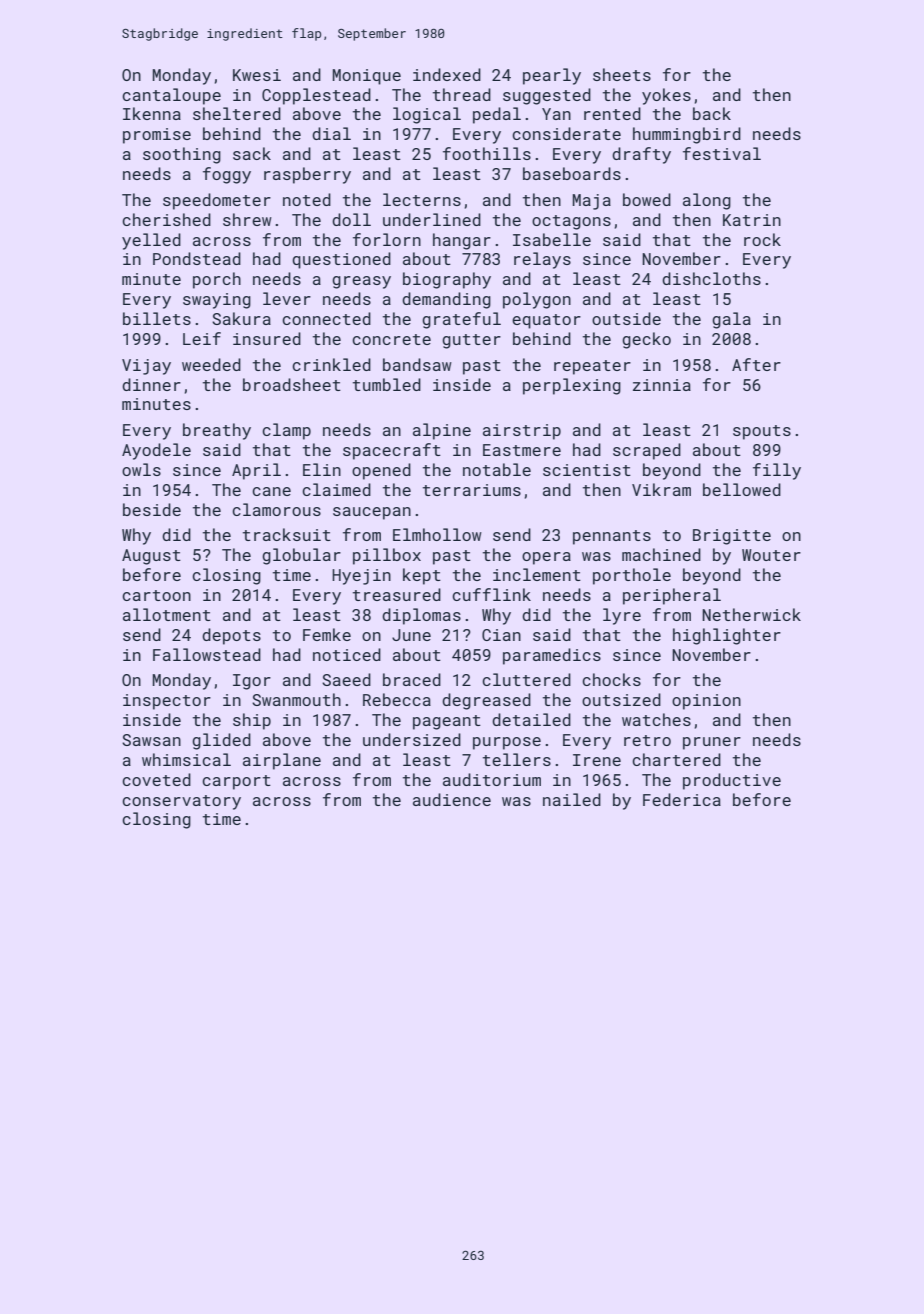  I want to click on relays, so click(542, 260).
